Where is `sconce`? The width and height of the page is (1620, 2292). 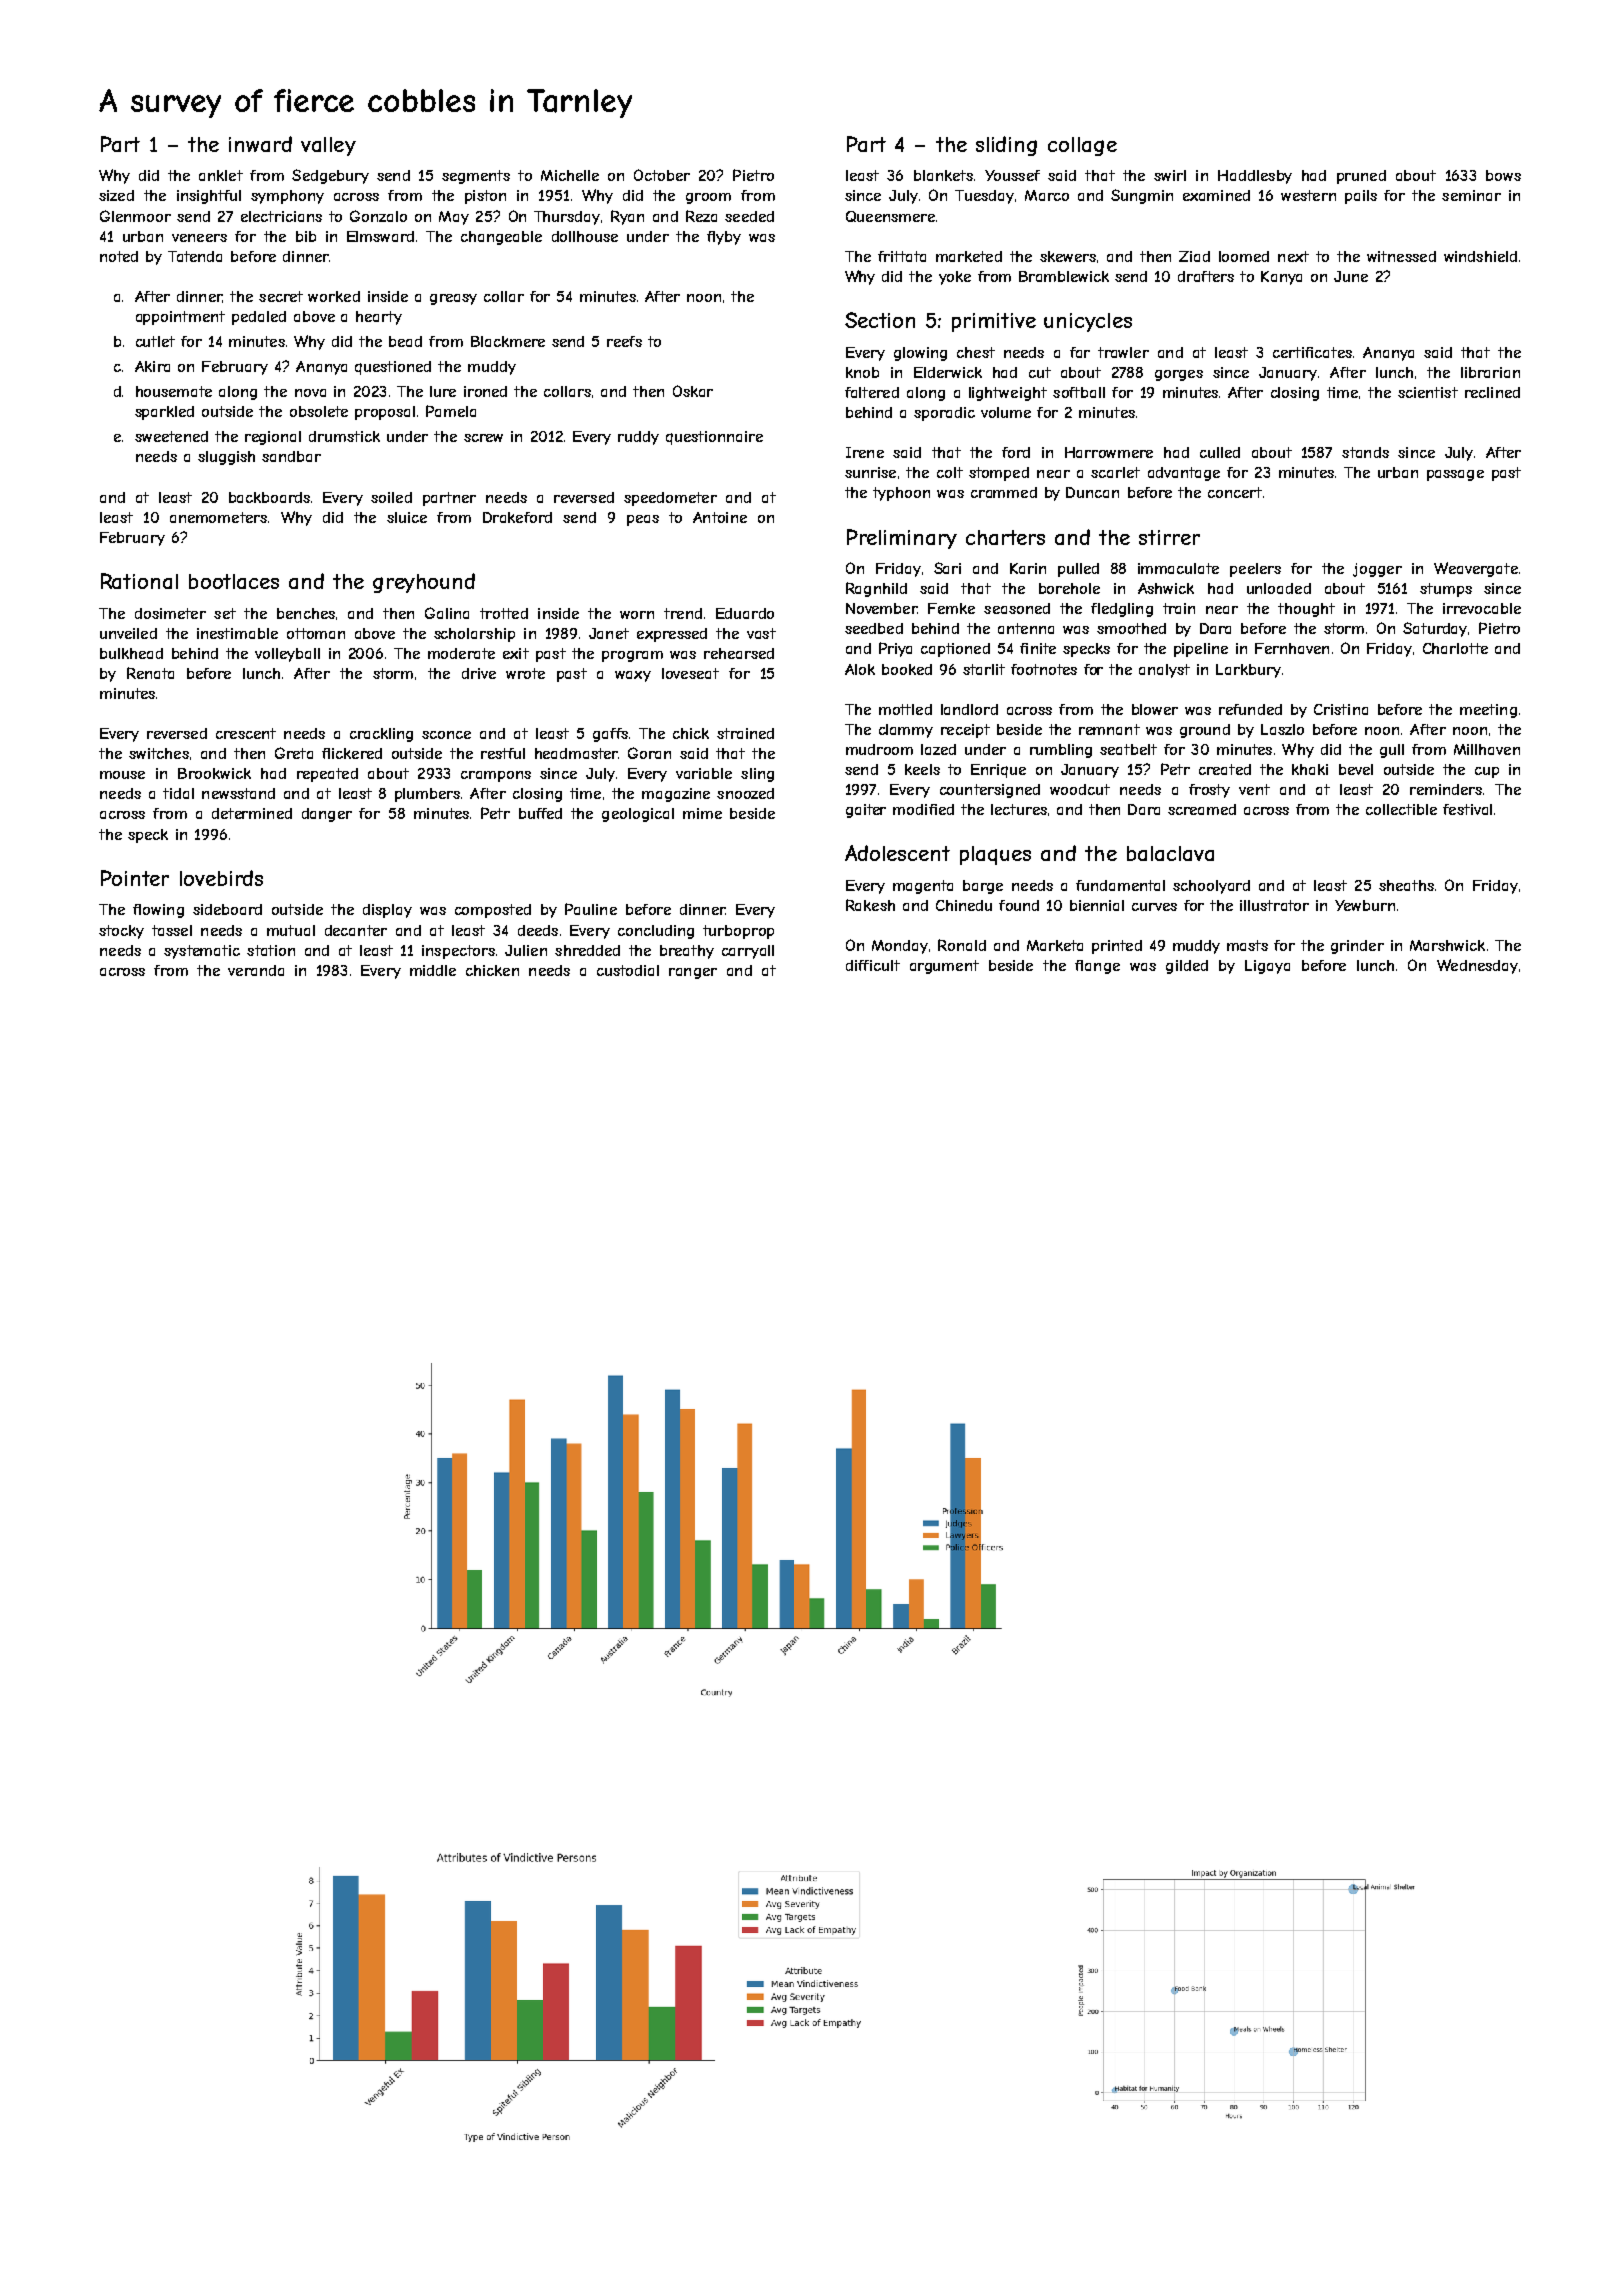
sconce is located at coordinates (446, 735).
